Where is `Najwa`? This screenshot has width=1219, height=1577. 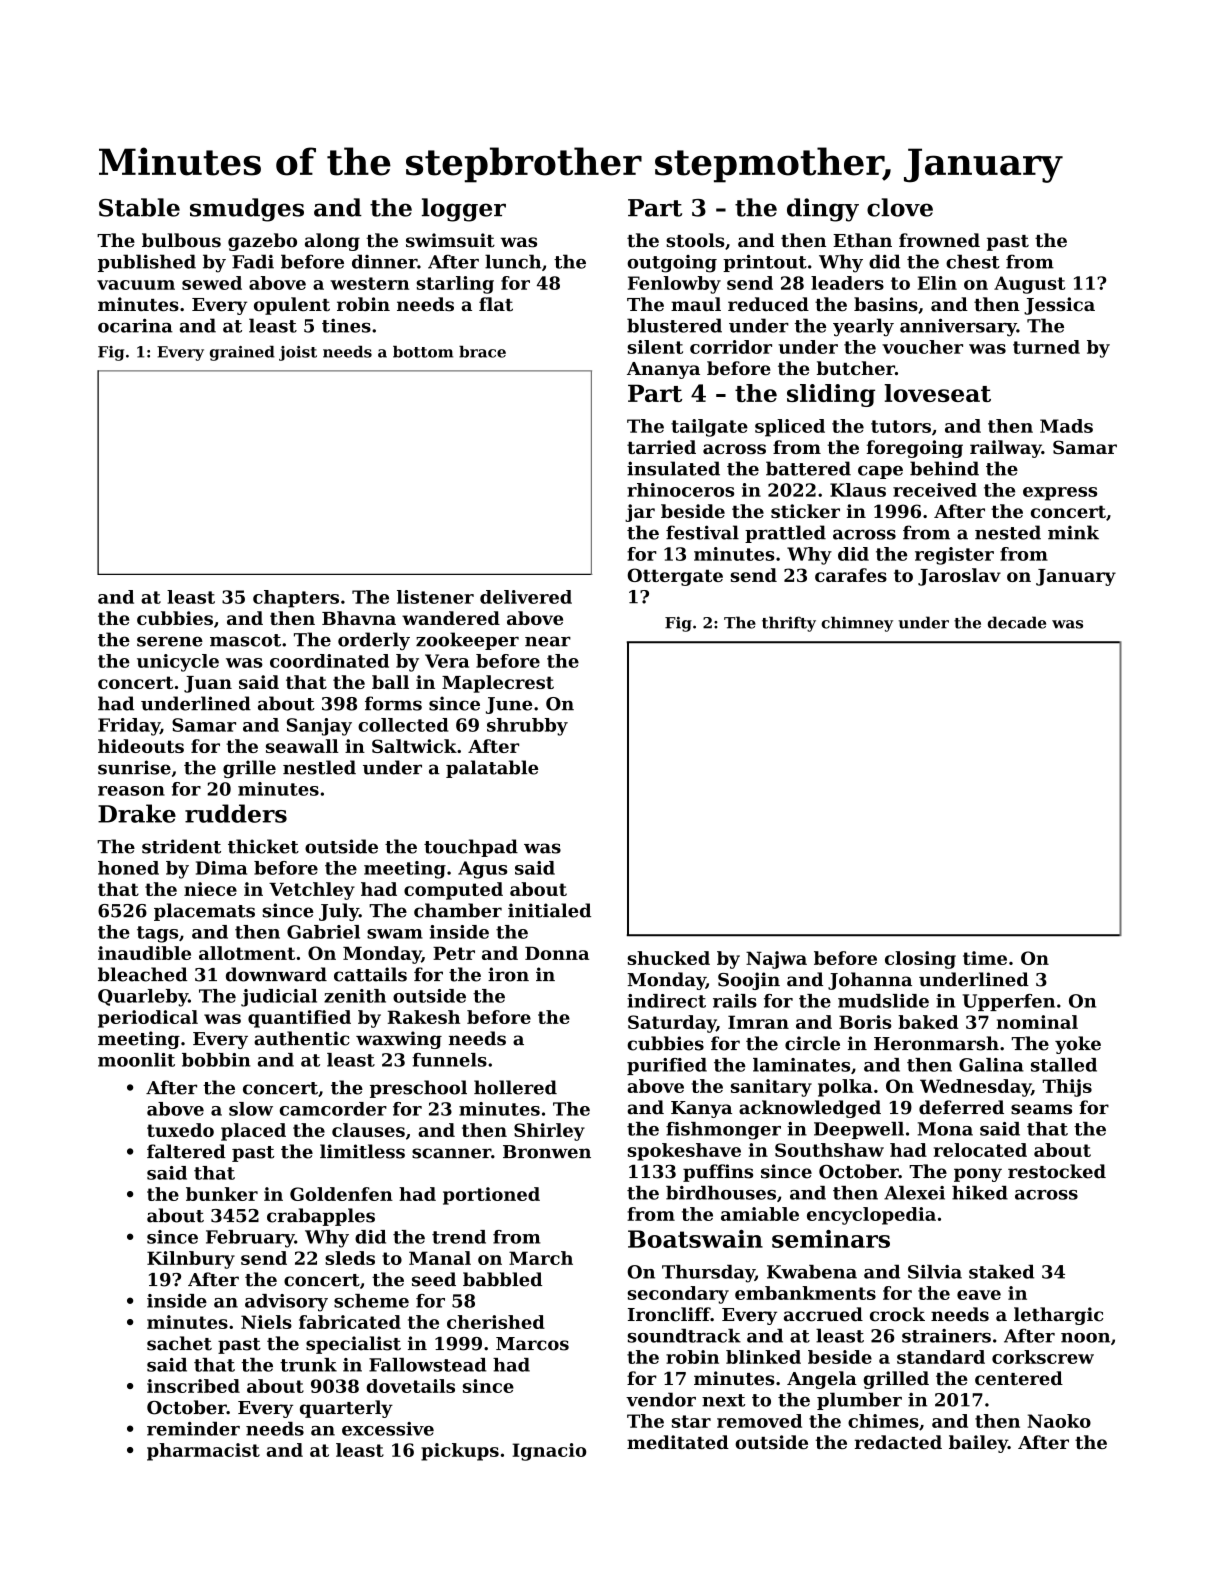
Najwa is located at coordinates (776, 960).
